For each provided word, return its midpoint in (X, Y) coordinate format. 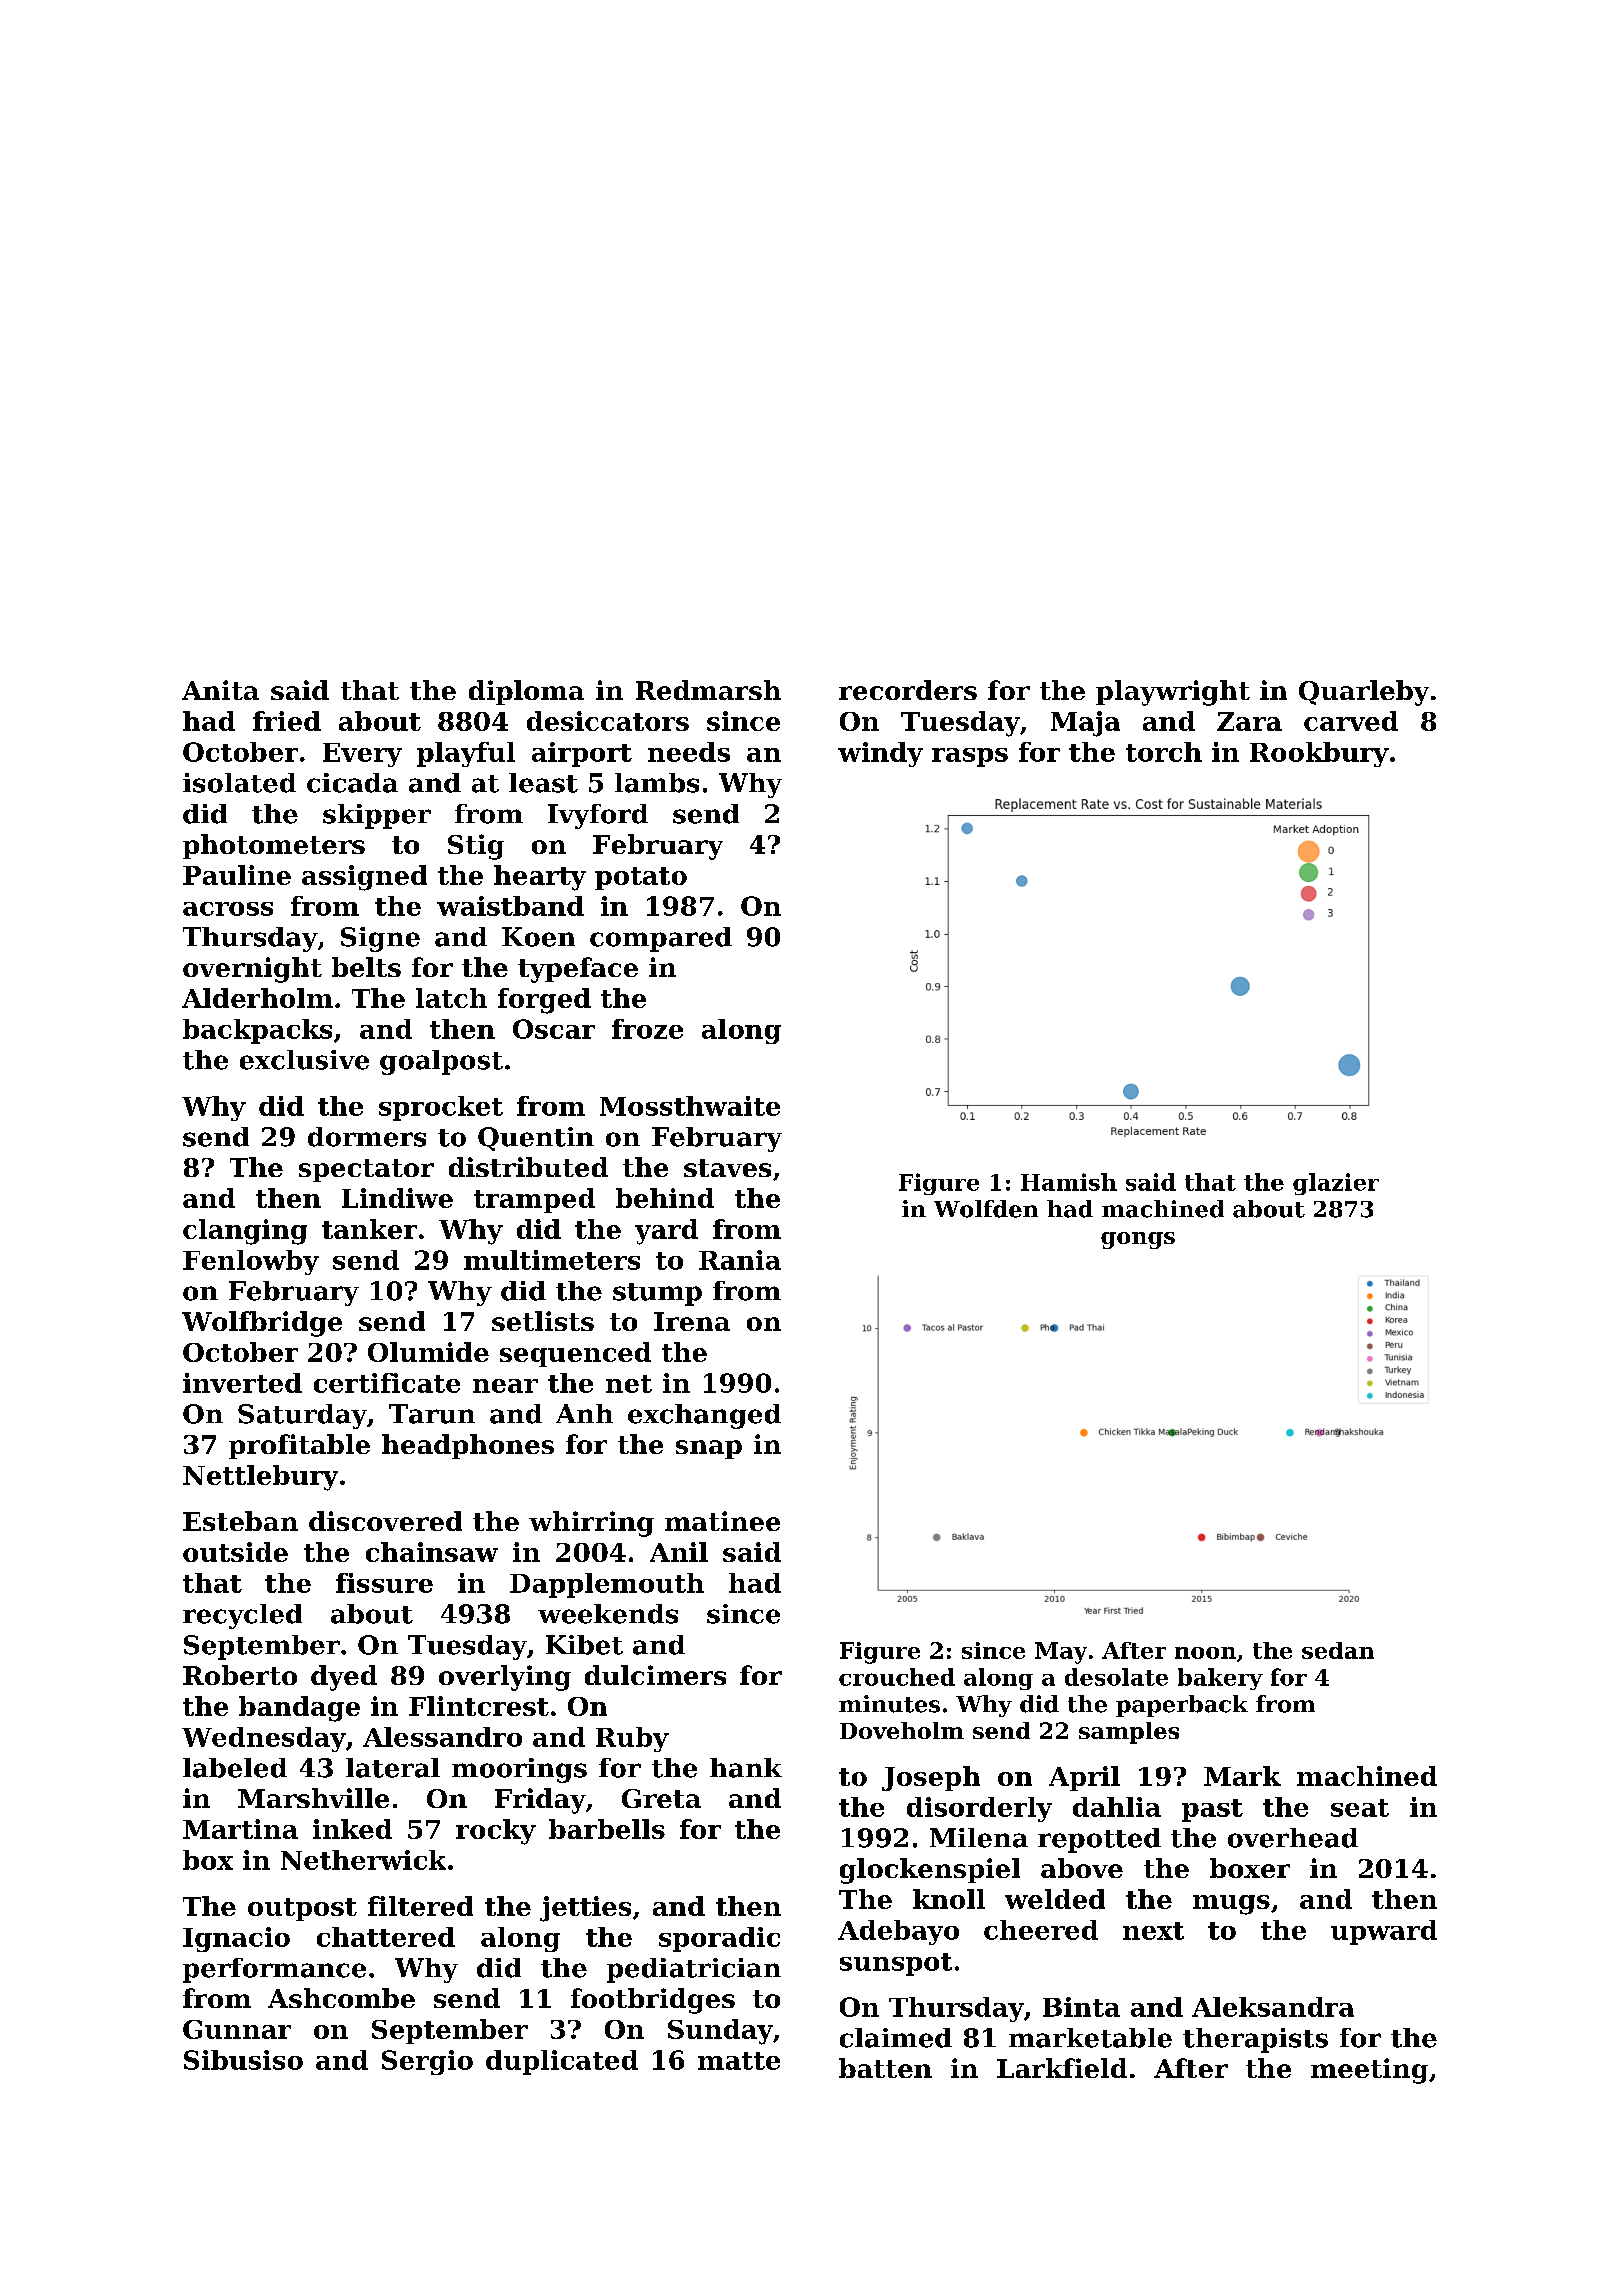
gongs (1138, 1240)
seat (1360, 1808)
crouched (897, 1677)
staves (727, 1168)
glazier (1336, 1184)
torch (1164, 752)
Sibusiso (243, 2060)
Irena (692, 1321)
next (1153, 1931)
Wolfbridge (262, 1324)
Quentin (536, 1139)
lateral (393, 1768)
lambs (657, 783)
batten (885, 2068)
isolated (239, 783)
